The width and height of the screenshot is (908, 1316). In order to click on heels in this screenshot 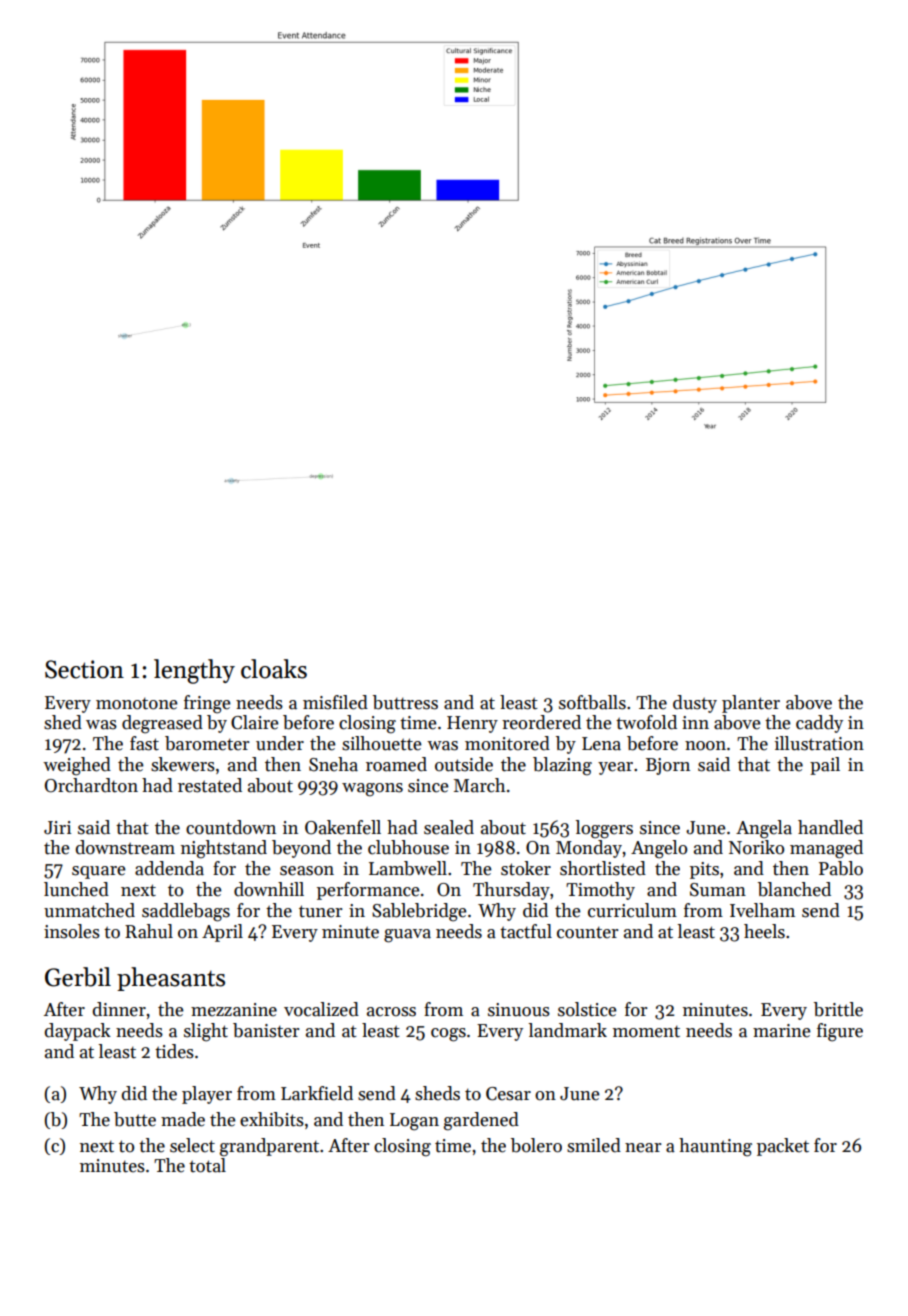, I will do `click(764, 931)`.
